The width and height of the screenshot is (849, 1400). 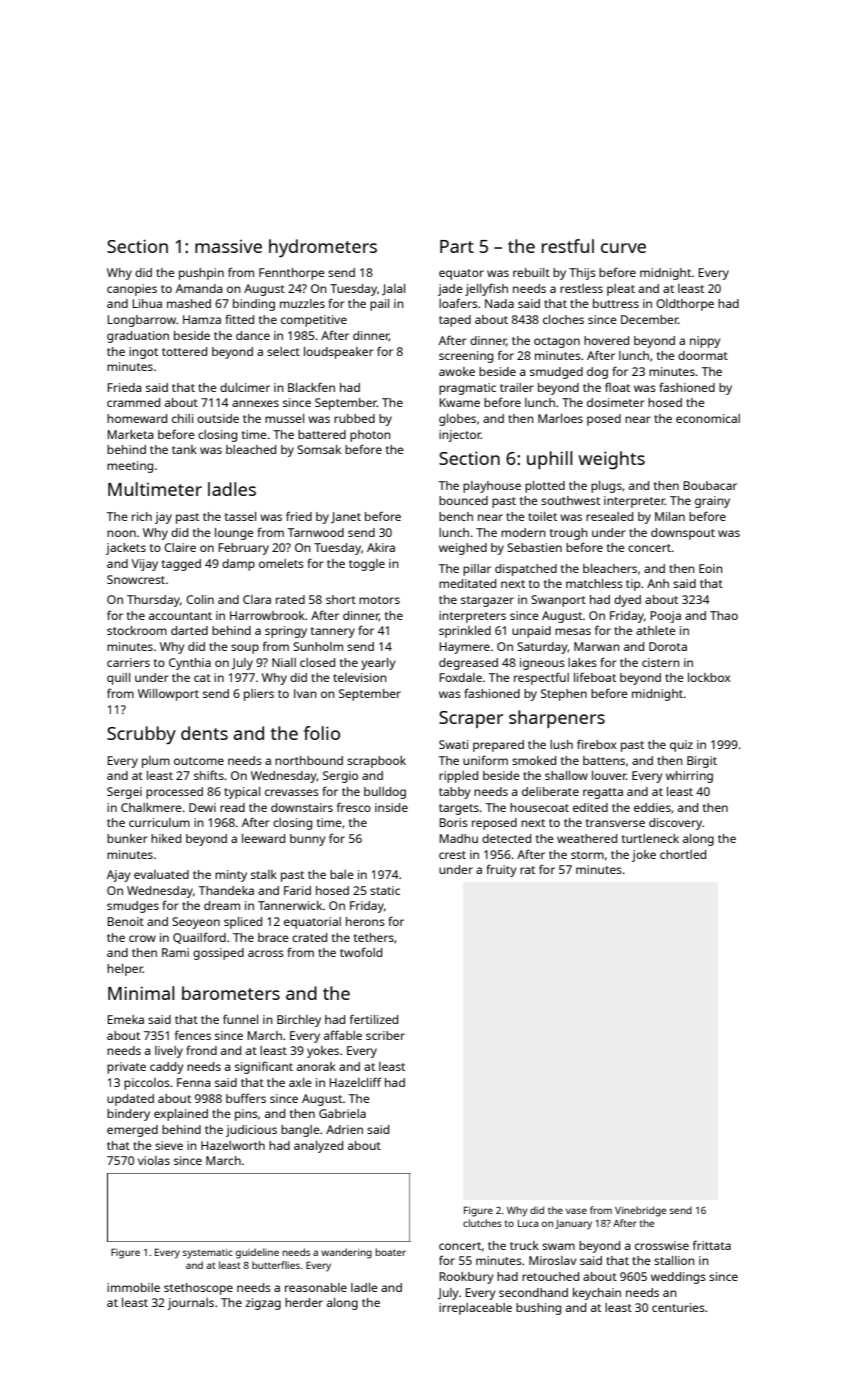 What do you see at coordinates (678, 1307) in the screenshot?
I see `centuries` at bounding box center [678, 1307].
